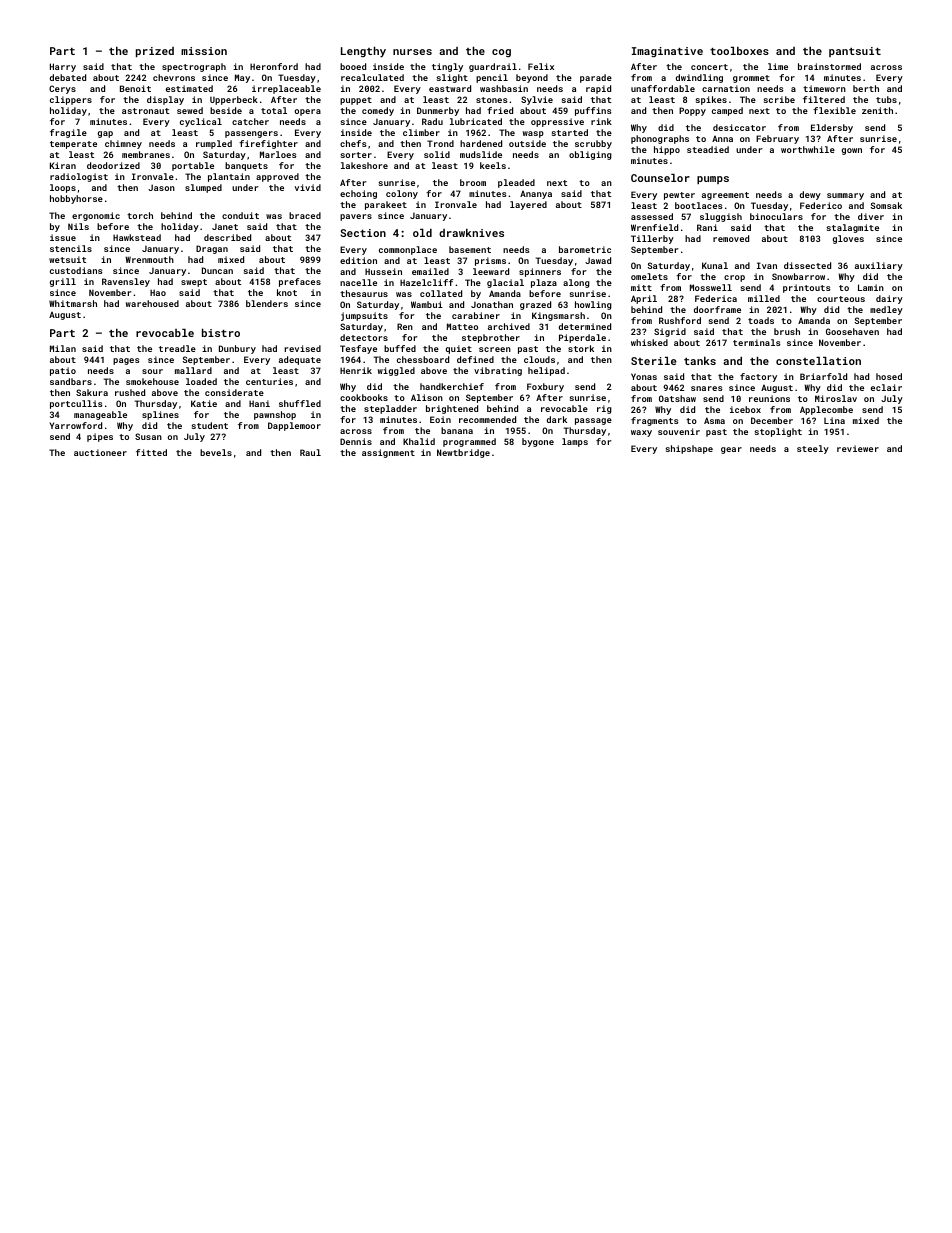 The image size is (952, 1233). Describe the element at coordinates (268, 144) in the page. I see `firefighter` at that location.
